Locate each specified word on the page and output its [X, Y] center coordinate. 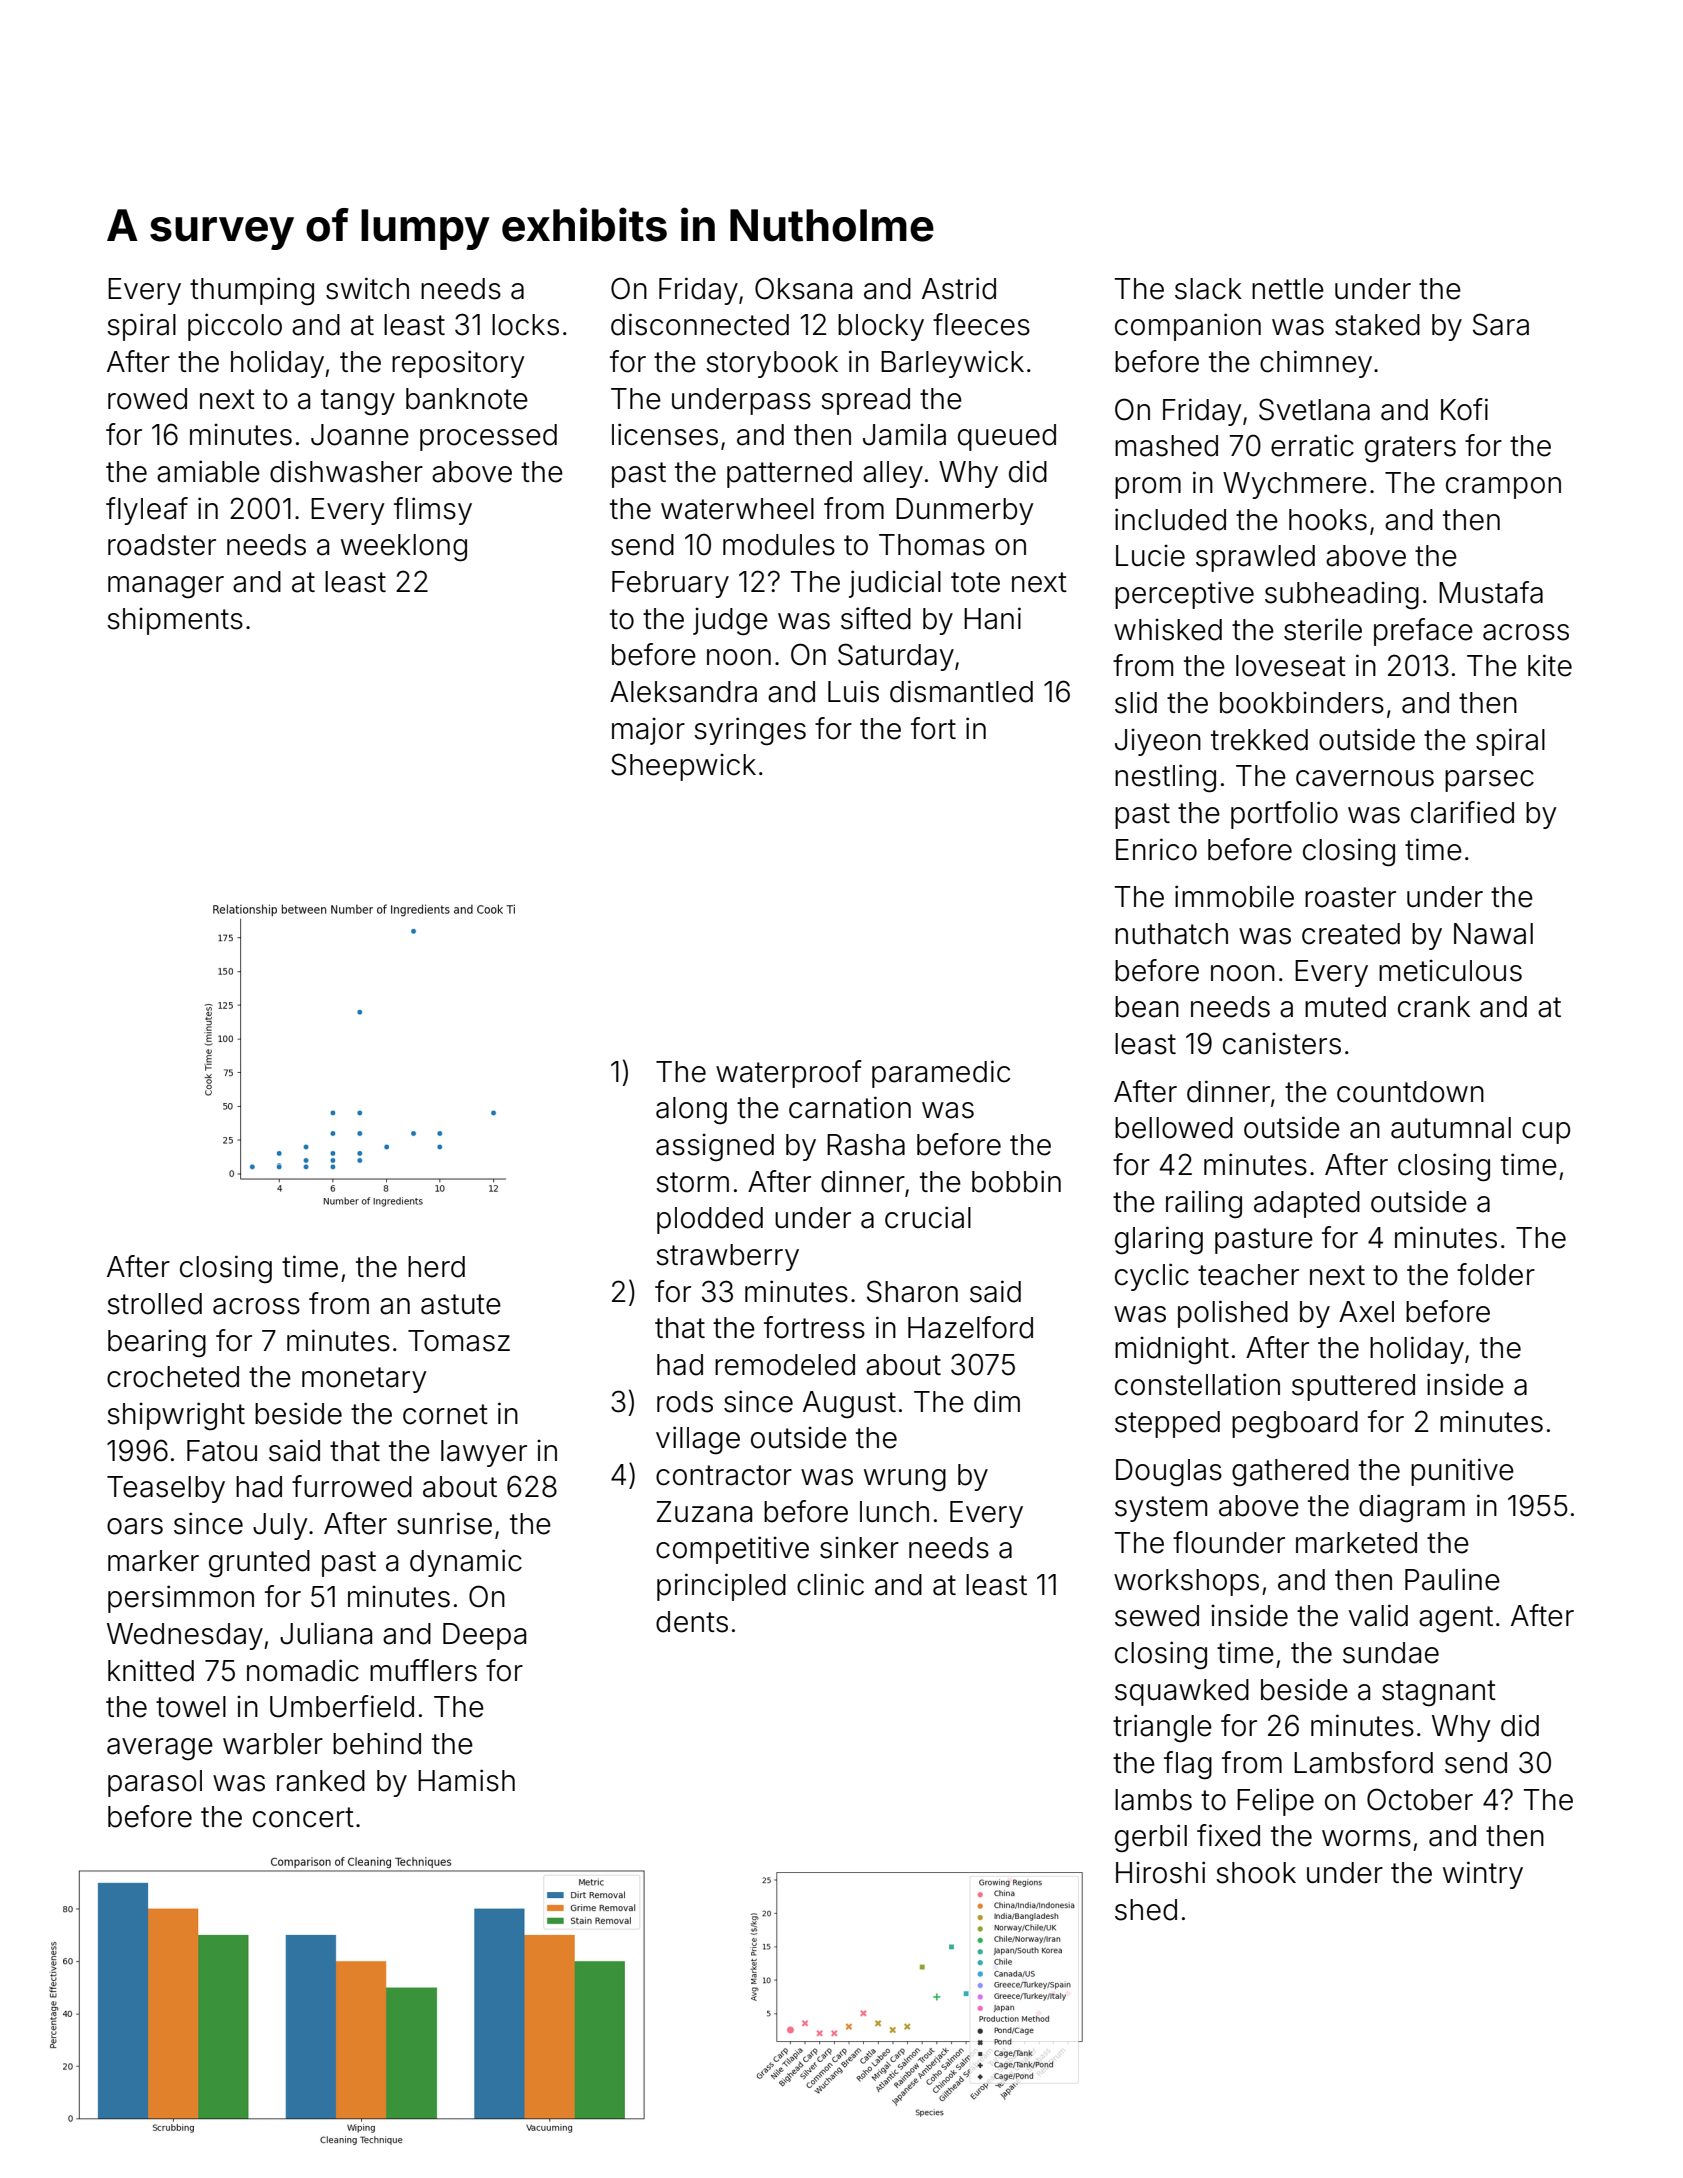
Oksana [803, 288]
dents [692, 1622]
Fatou [222, 1451]
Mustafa [1491, 592]
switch [367, 288]
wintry [1483, 1875]
